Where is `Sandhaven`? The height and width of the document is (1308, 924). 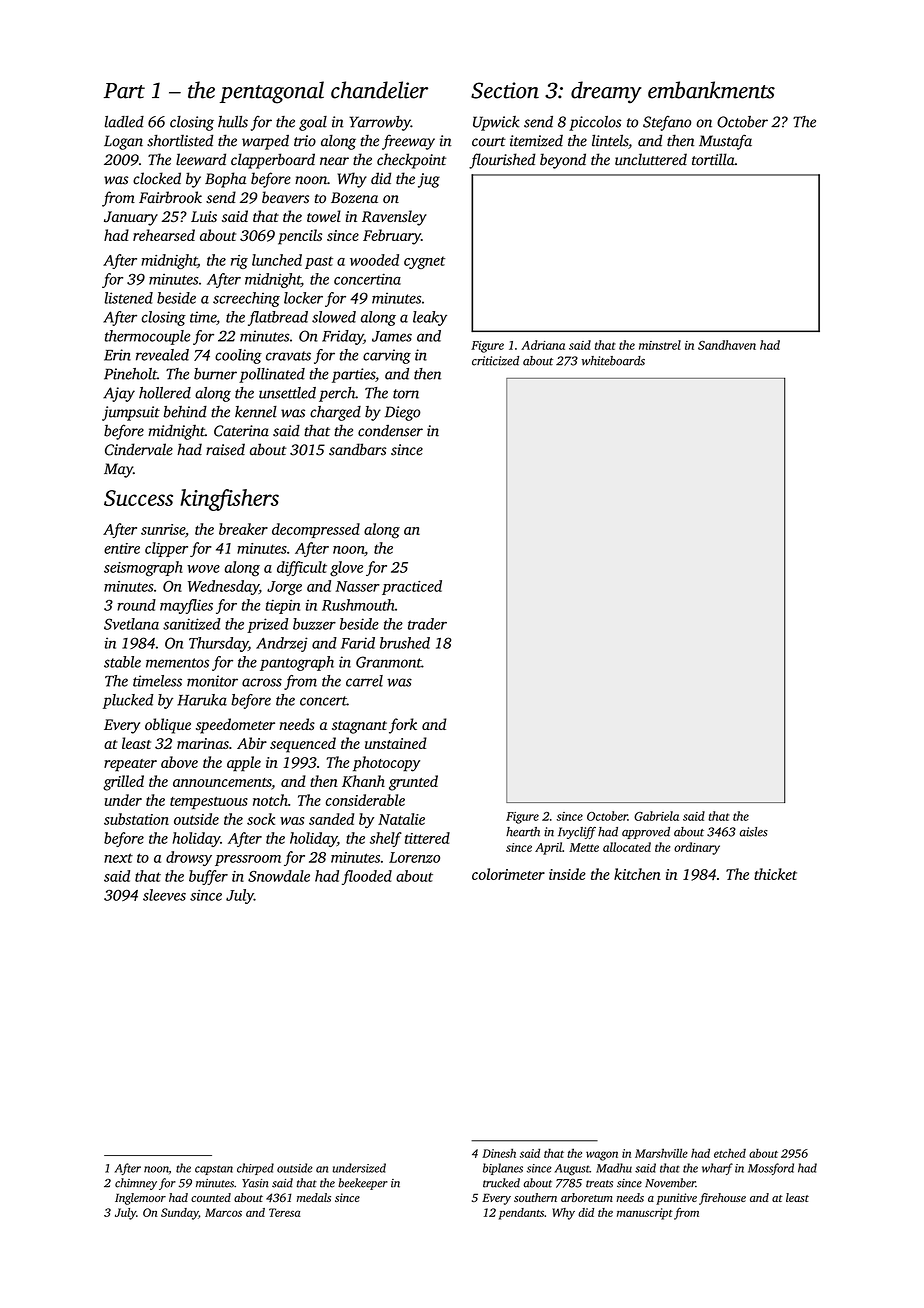
Sandhaven is located at coordinates (727, 345).
